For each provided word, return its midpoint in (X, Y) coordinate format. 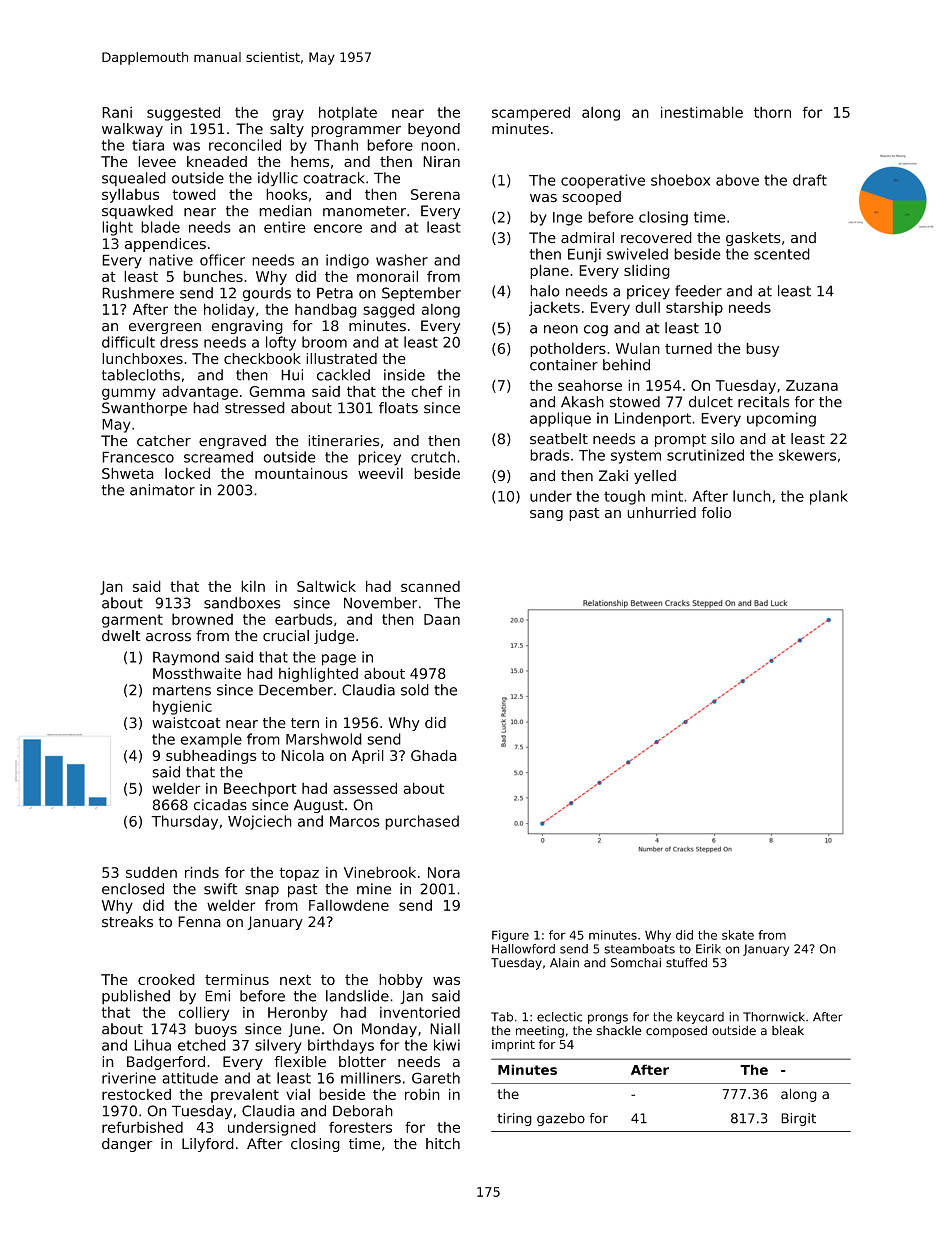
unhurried (661, 513)
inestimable (702, 112)
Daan (442, 619)
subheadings (211, 757)
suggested (183, 113)
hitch (443, 1144)
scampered (531, 113)
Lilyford (208, 1145)
